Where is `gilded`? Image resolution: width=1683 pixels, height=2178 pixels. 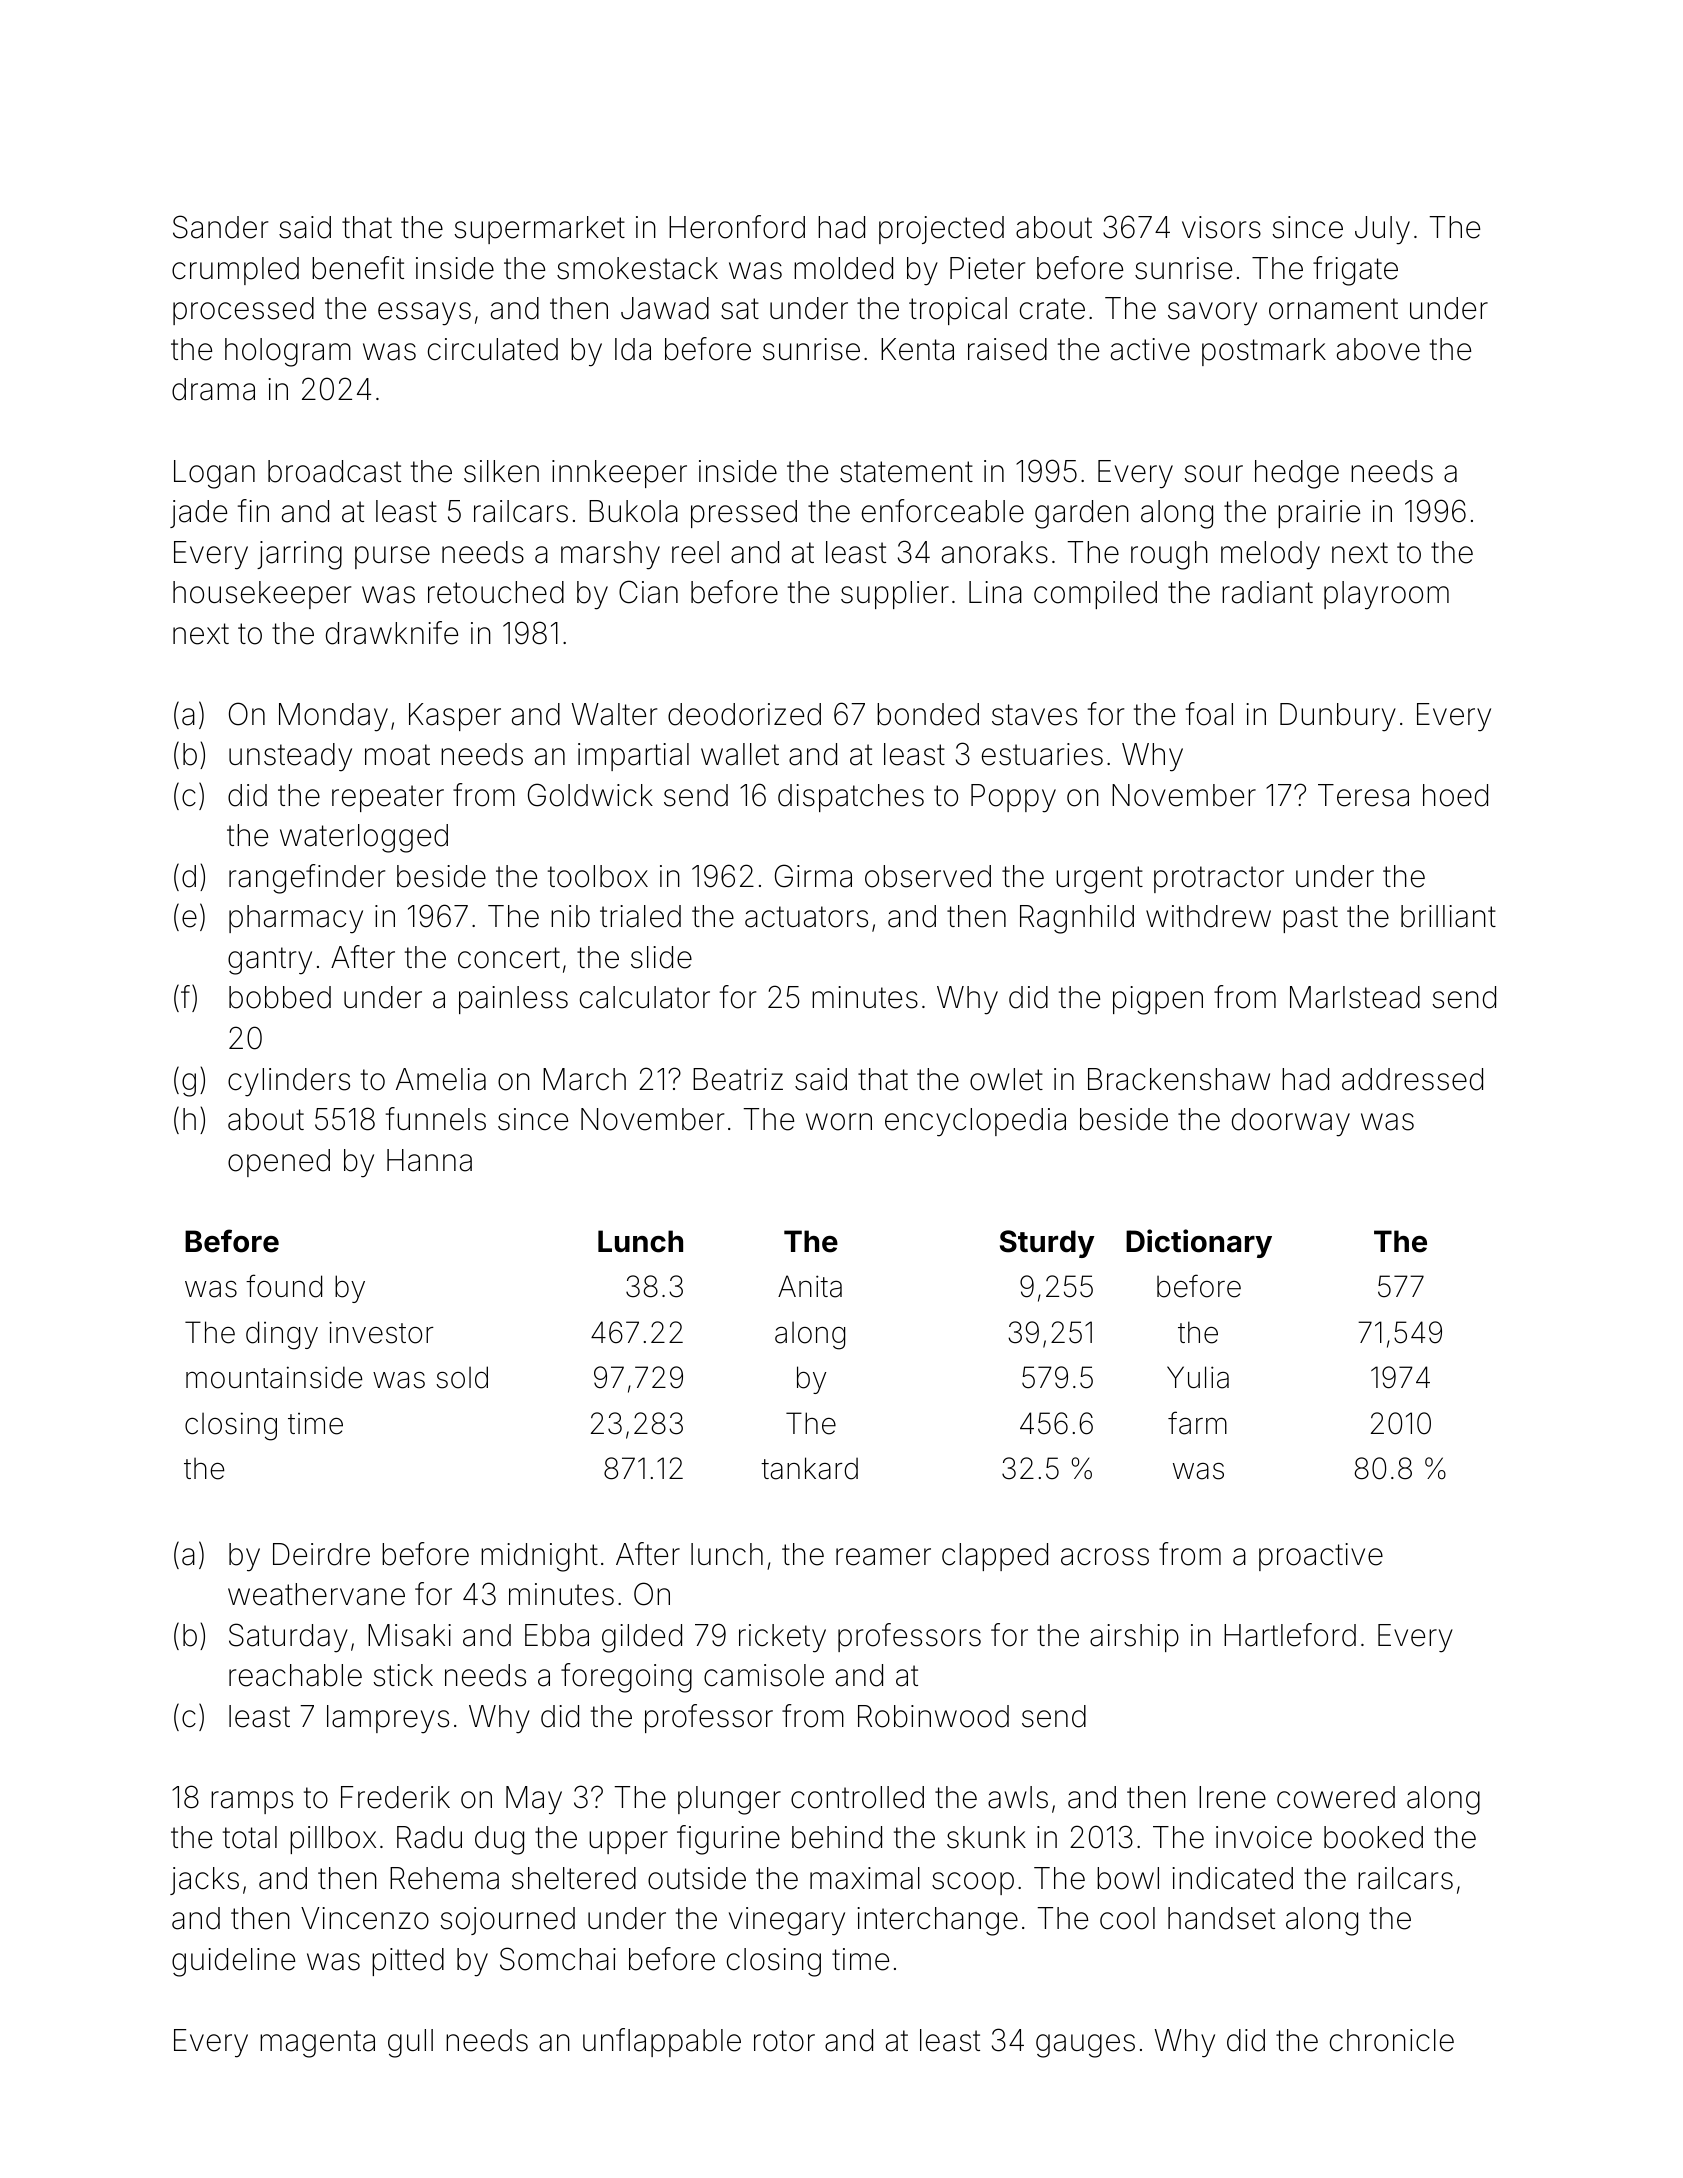
gilded is located at coordinates (642, 1638).
